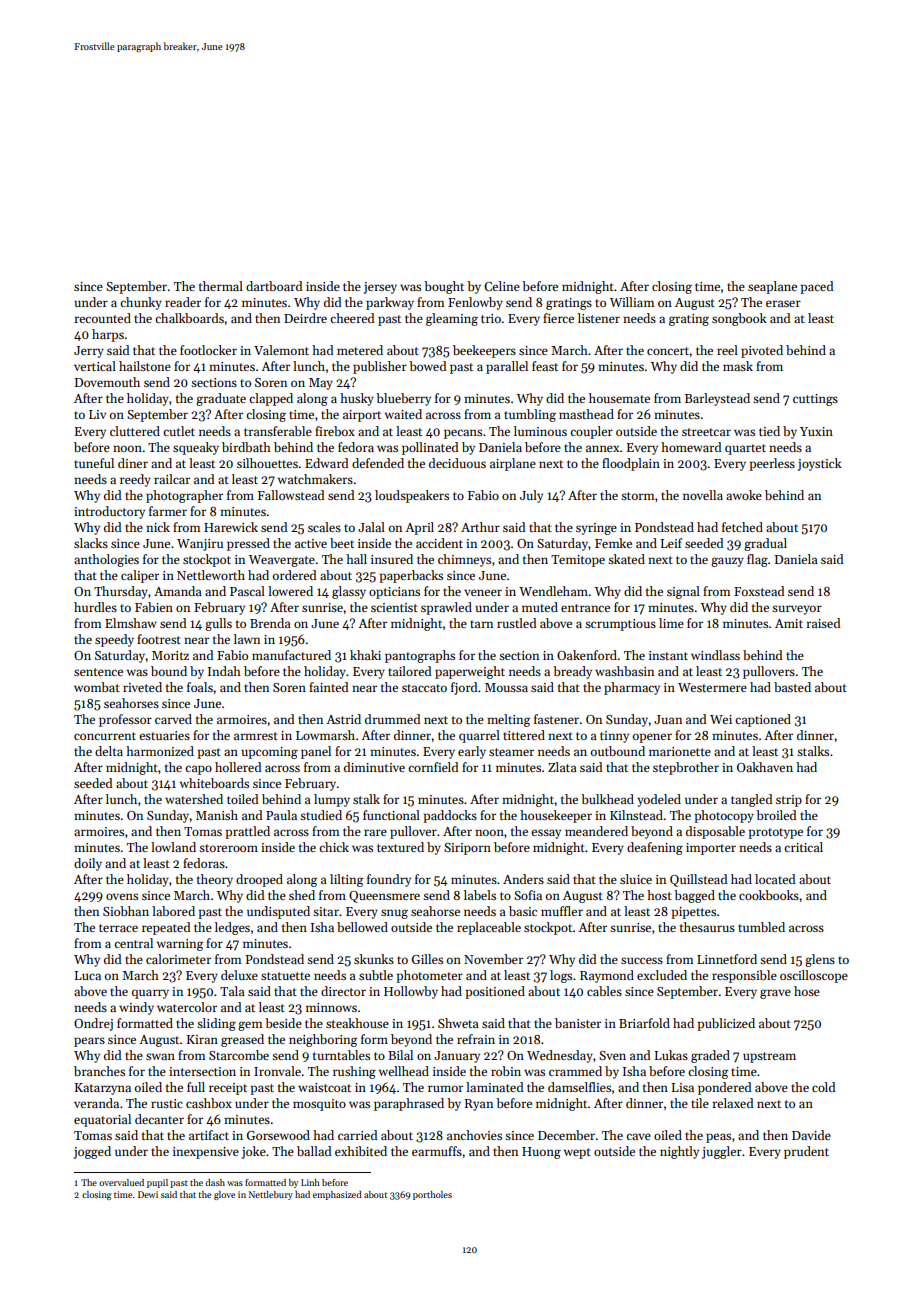 This image has width=924, height=1308. I want to click on cutlet, so click(179, 431).
